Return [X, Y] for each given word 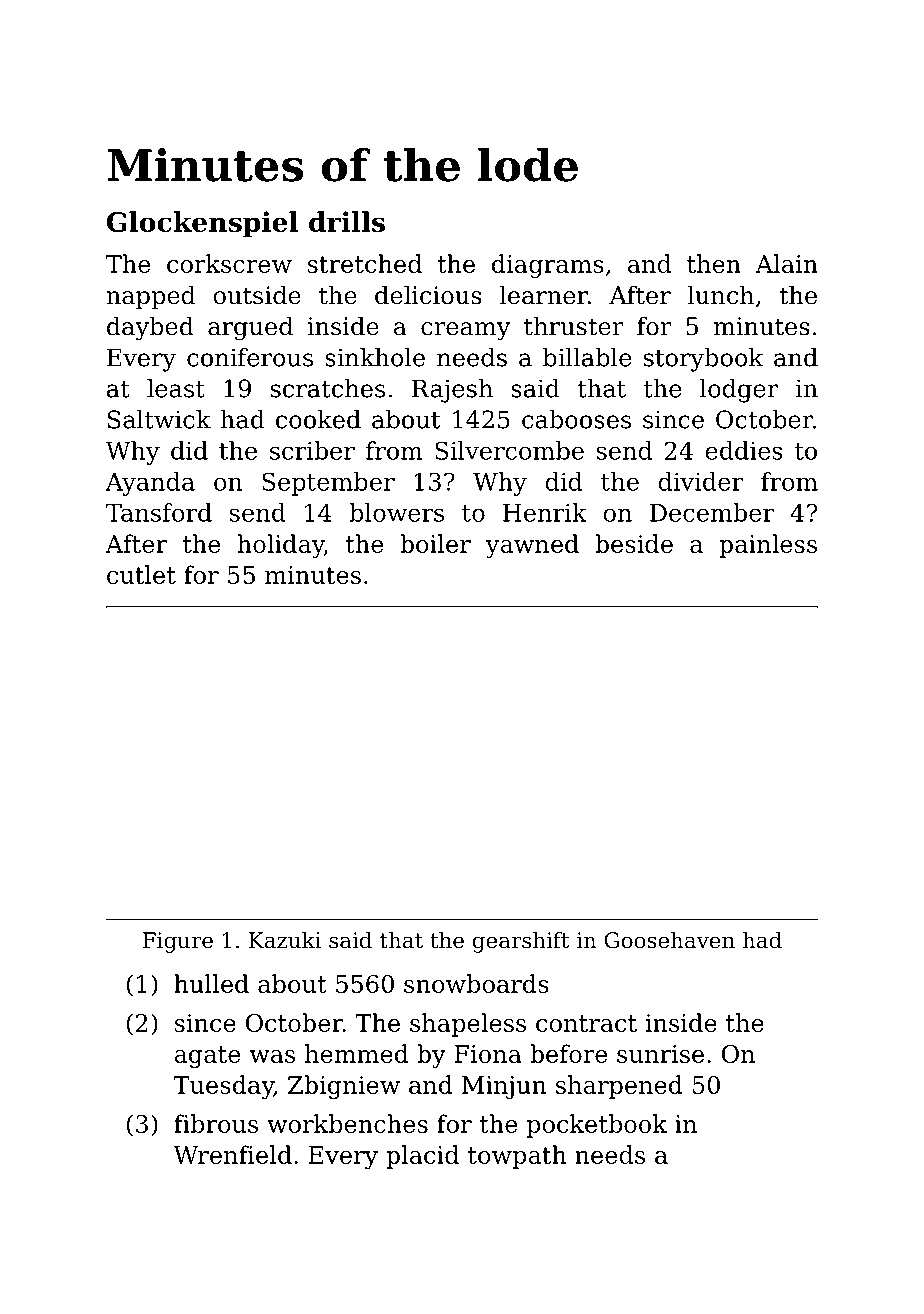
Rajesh [452, 391]
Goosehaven [669, 940]
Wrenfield [232, 1154]
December [712, 512]
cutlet [141, 574]
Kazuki [285, 940]
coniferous [250, 357]
